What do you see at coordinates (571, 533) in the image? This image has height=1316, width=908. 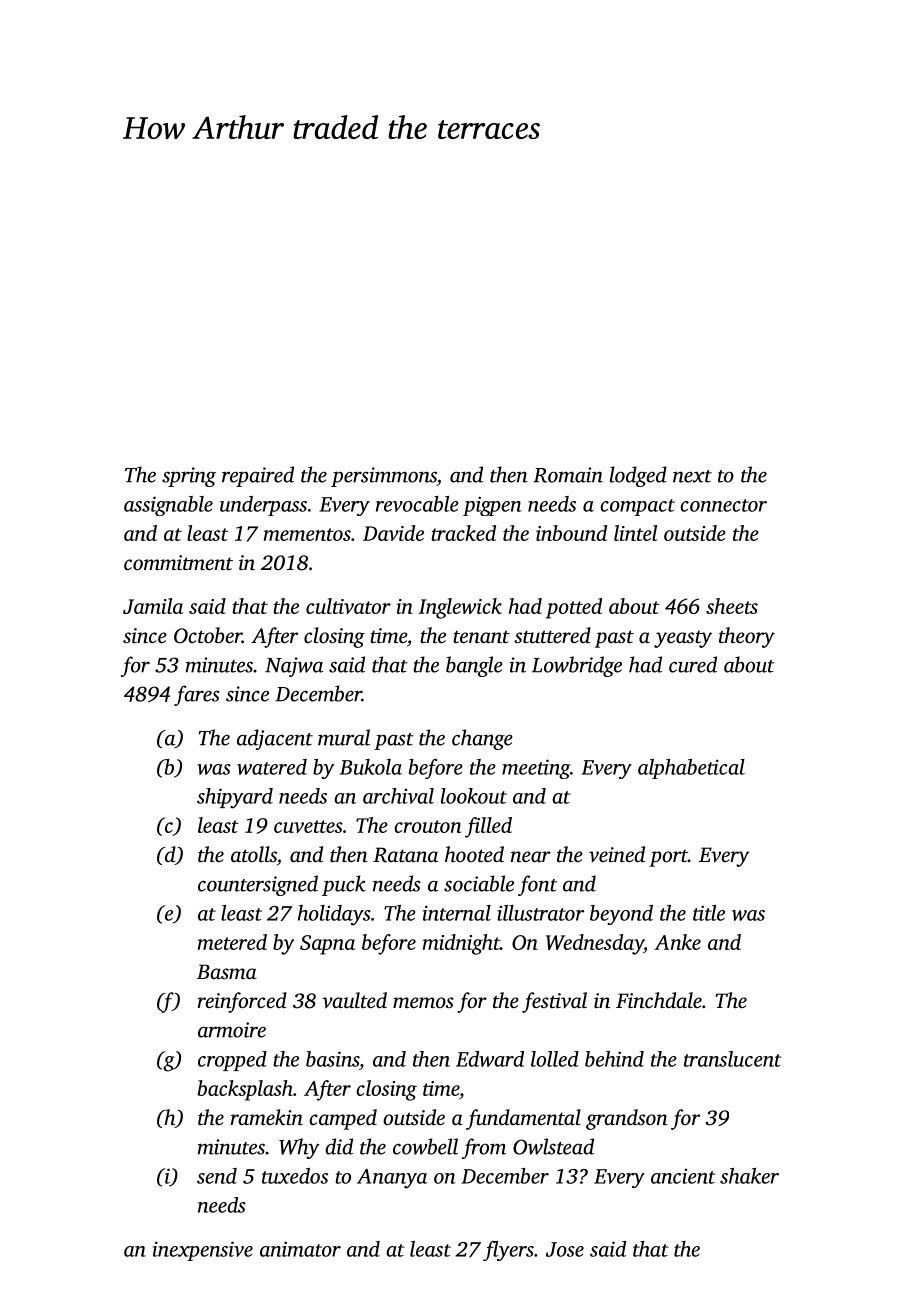 I see `inbound` at bounding box center [571, 533].
